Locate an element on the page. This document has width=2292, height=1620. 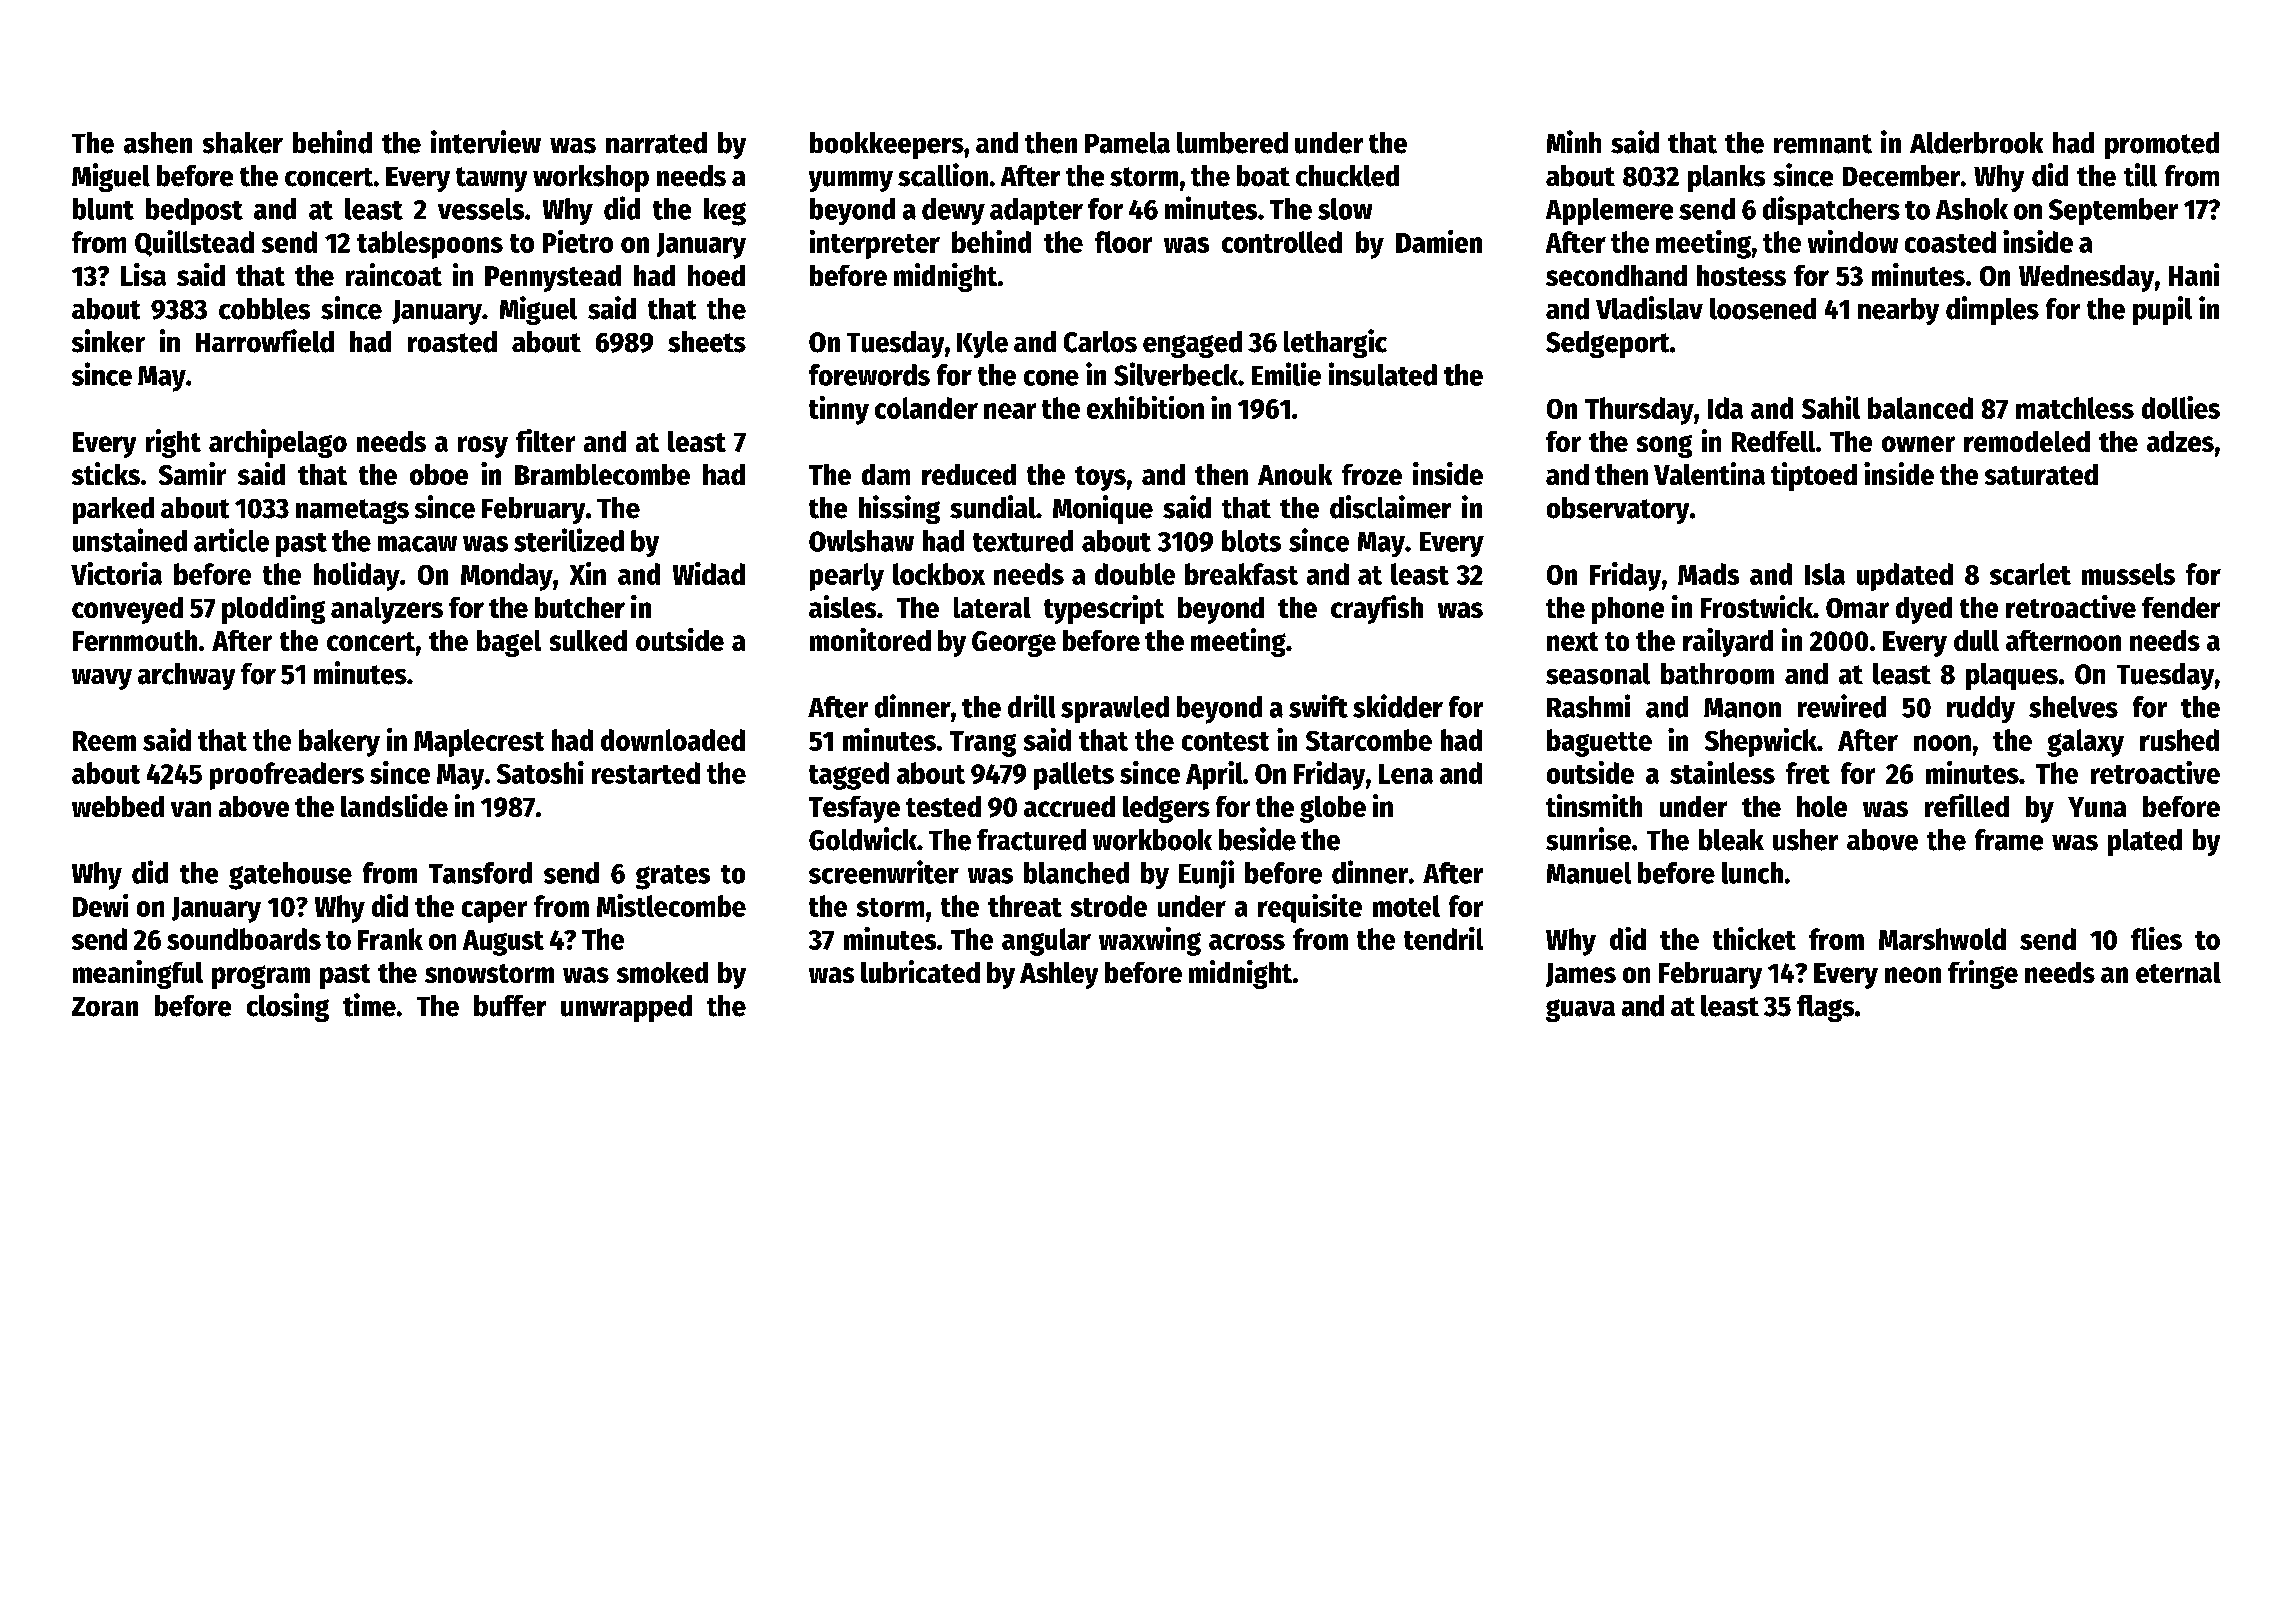
September is located at coordinates (2113, 211).
